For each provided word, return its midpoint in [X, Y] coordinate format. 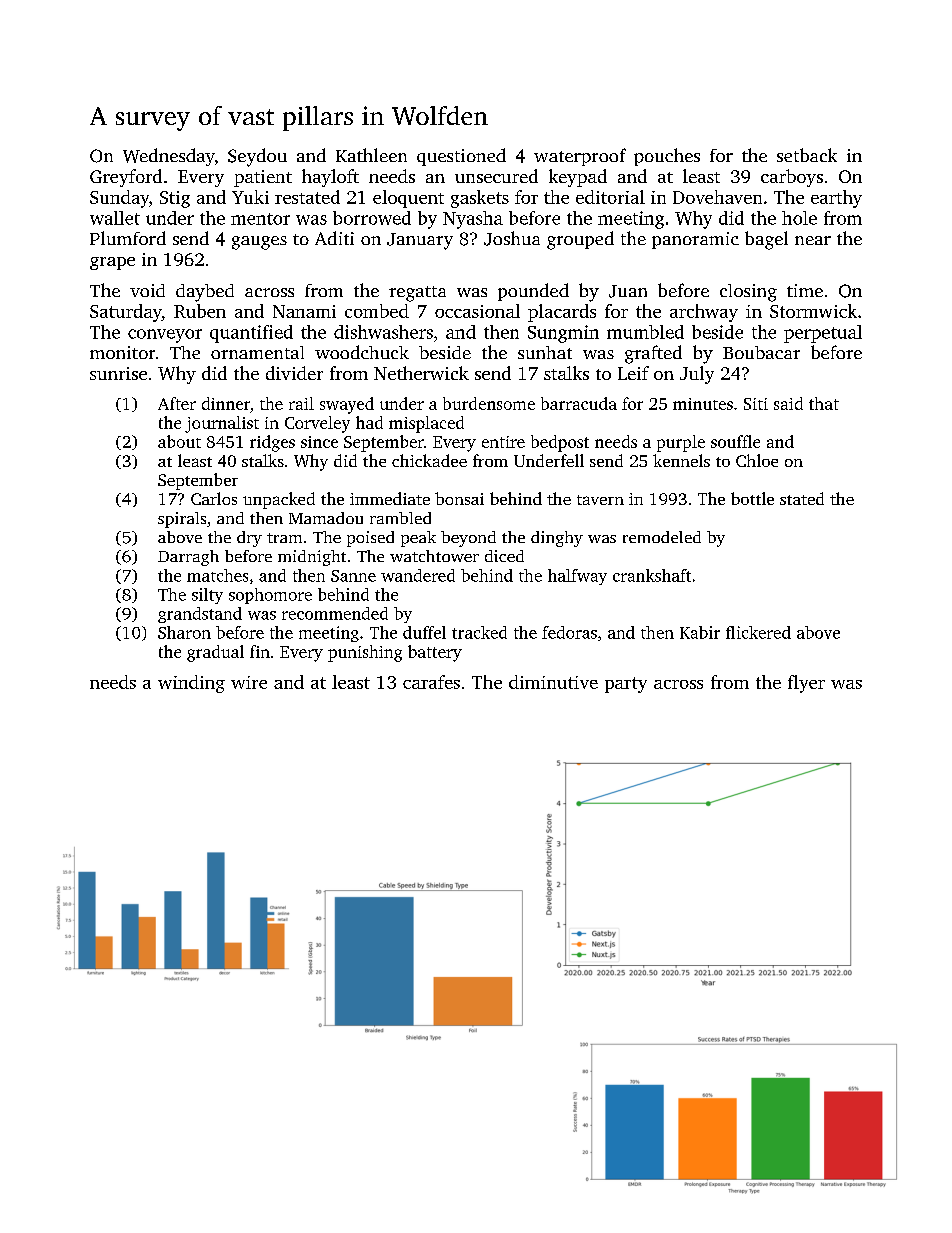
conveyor [165, 336]
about [179, 441]
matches [217, 575]
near [813, 240]
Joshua [512, 238]
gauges [259, 243]
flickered [758, 632]
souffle [735, 441]
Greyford [126, 178]
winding [191, 684]
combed [377, 311]
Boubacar [761, 352]
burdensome [489, 403]
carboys [792, 178]
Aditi [334, 238]
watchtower [434, 556]
